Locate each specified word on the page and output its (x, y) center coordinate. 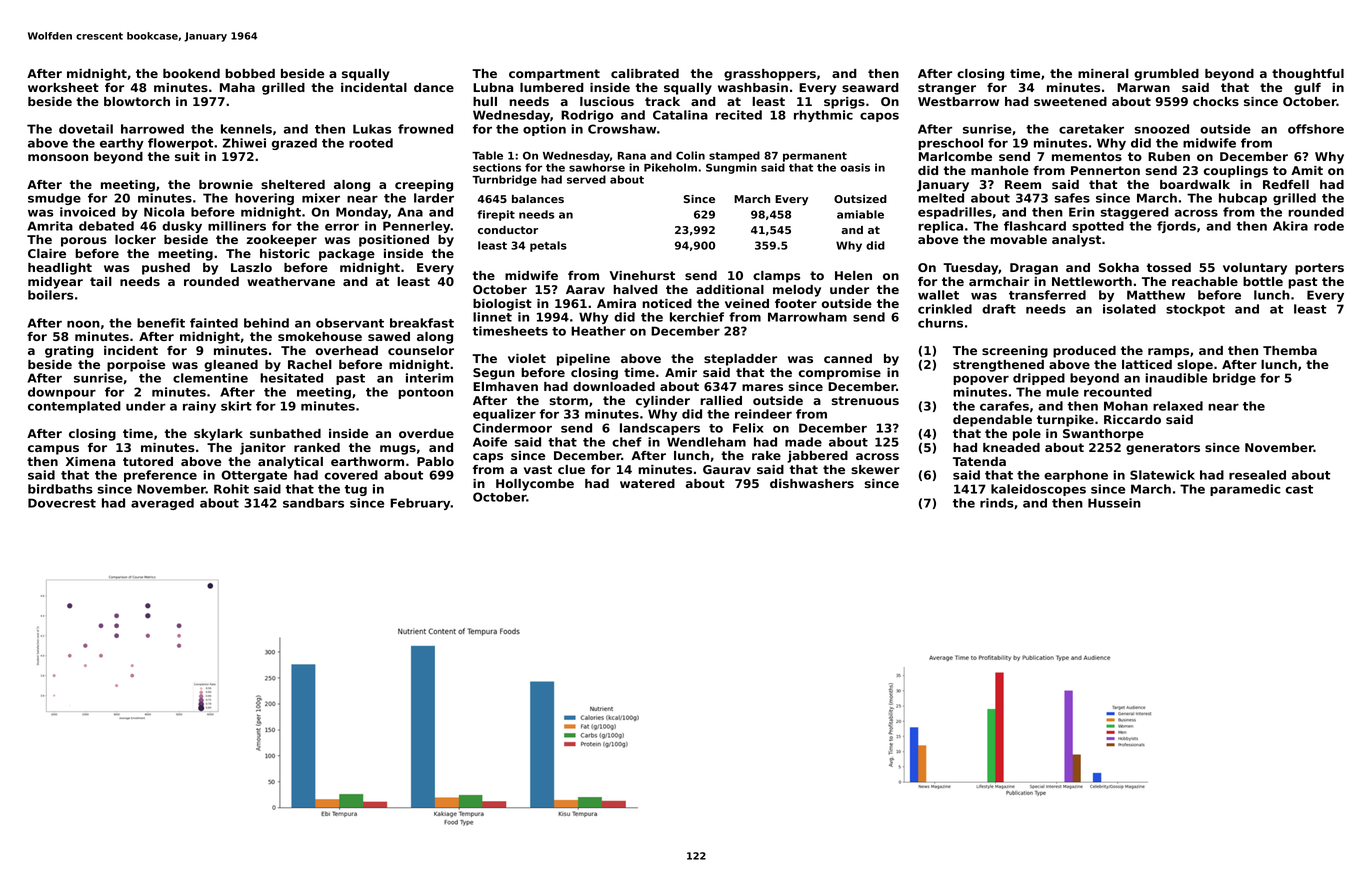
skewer (875, 469)
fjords (1176, 227)
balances (538, 199)
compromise (839, 374)
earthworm (367, 461)
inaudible (1176, 378)
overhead (346, 350)
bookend (191, 73)
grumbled (1166, 75)
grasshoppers (770, 75)
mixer (321, 198)
